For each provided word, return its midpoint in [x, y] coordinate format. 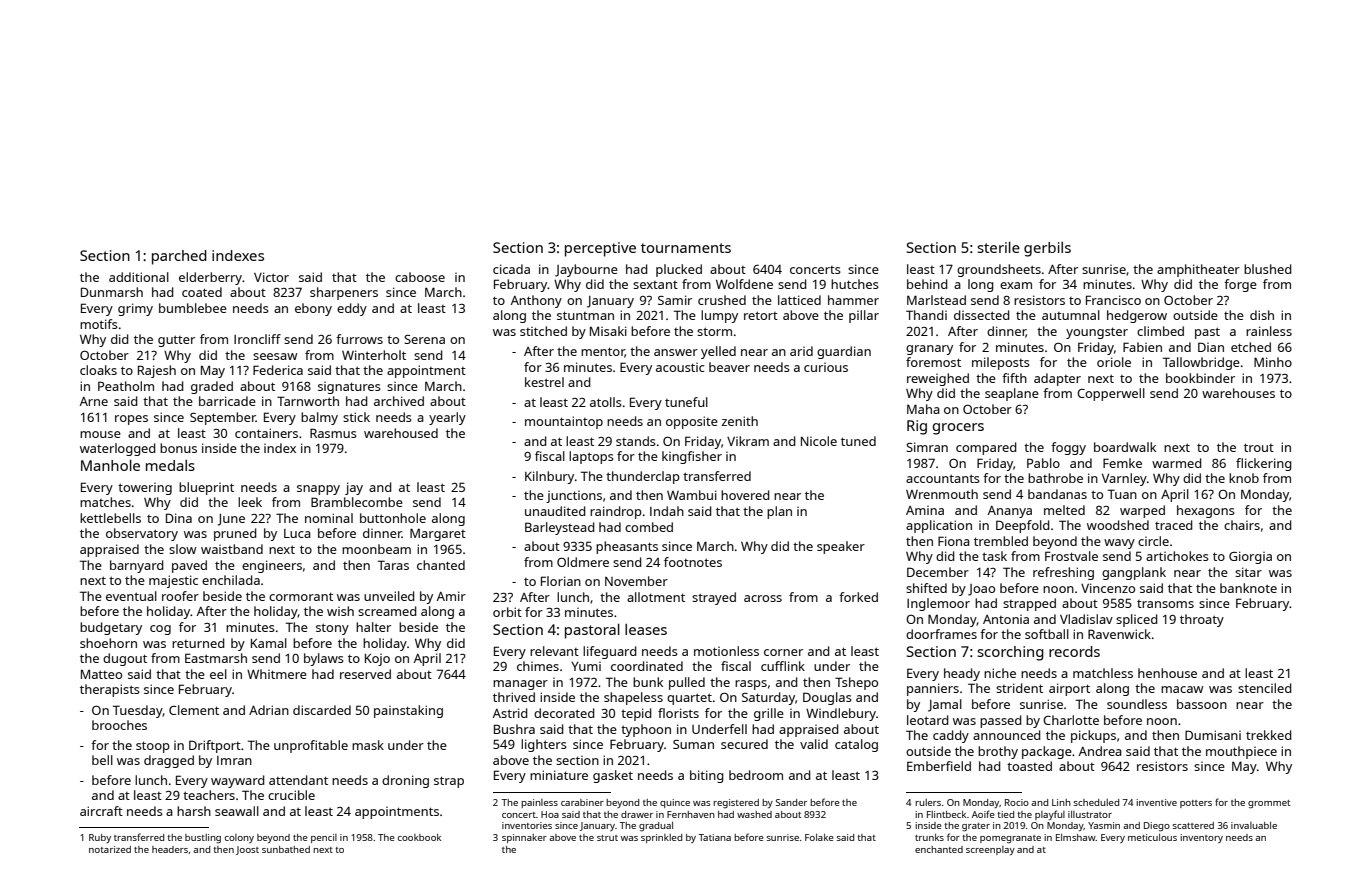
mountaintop [564, 422]
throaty [1202, 620]
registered [736, 803]
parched [179, 257]
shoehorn [108, 643]
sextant [655, 285]
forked [858, 597]
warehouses [1238, 393]
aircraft [101, 811]
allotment [656, 597]
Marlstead [936, 300]
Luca [297, 533]
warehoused [401, 433]
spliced [1137, 620]
